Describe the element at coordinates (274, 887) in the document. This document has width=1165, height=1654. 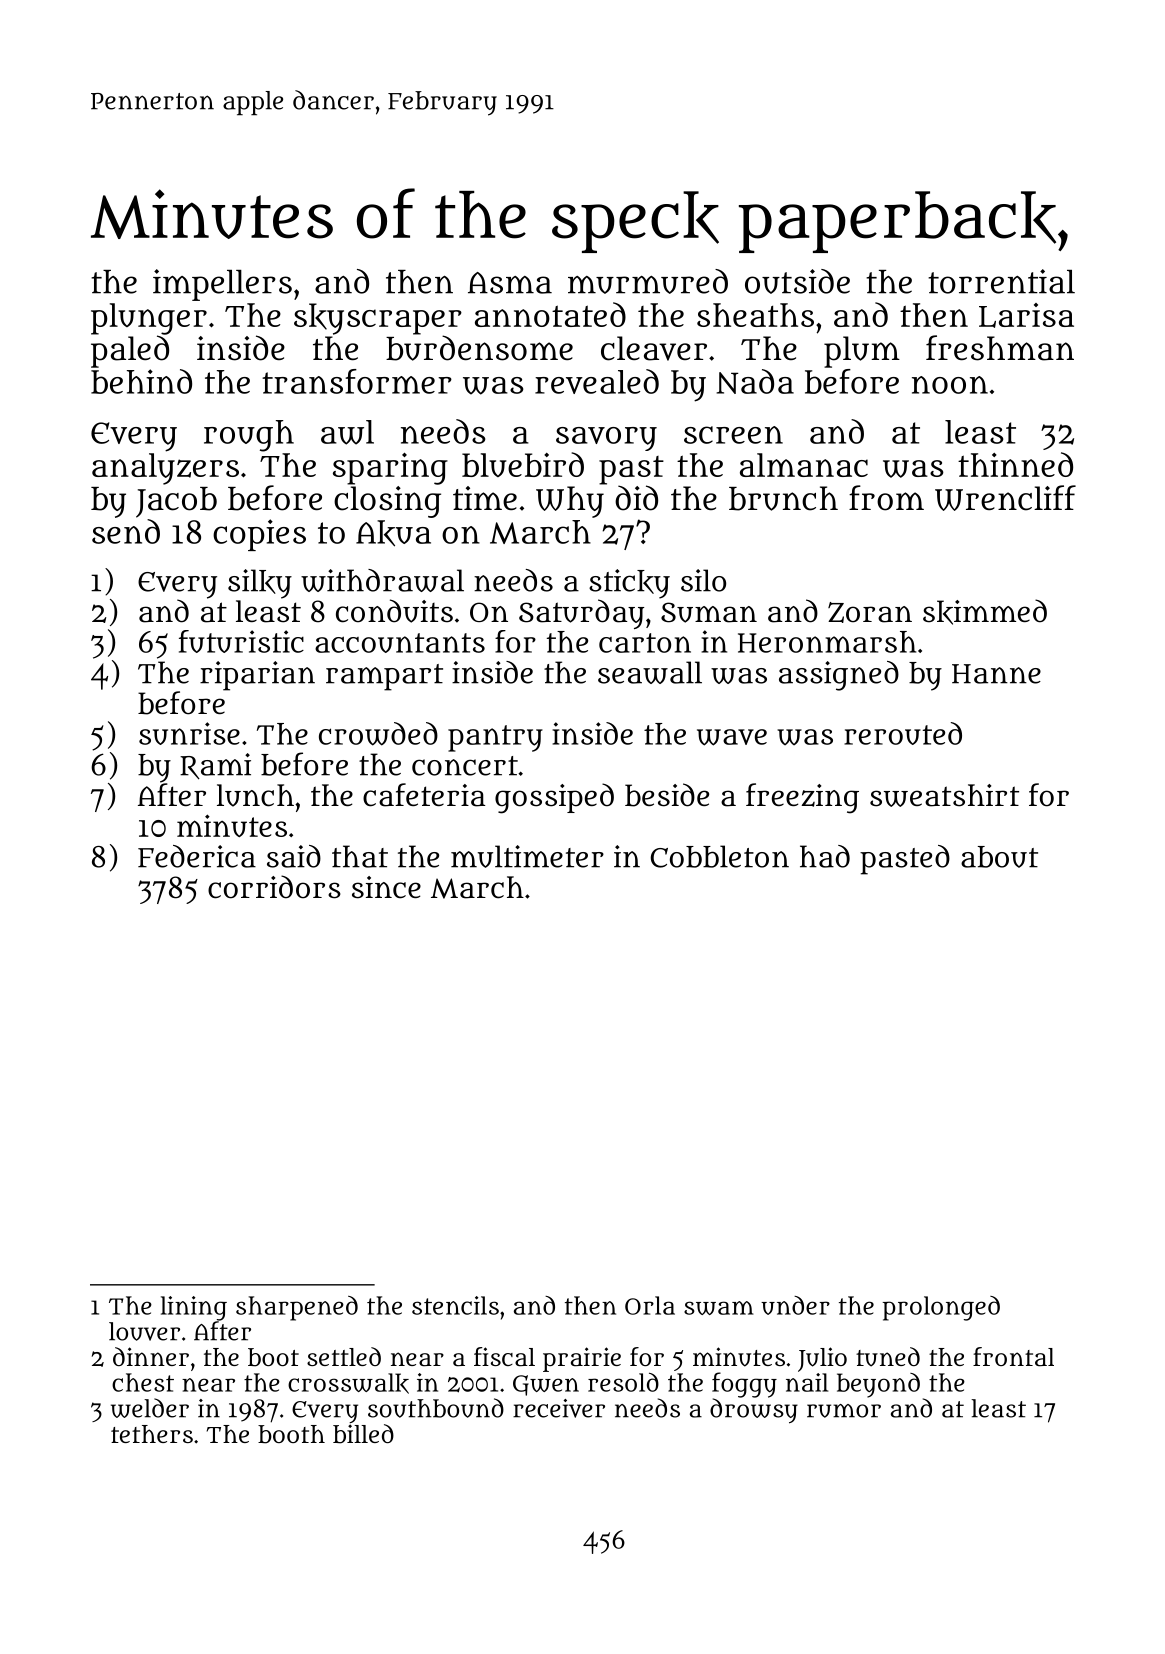
I see `corridors` at that location.
